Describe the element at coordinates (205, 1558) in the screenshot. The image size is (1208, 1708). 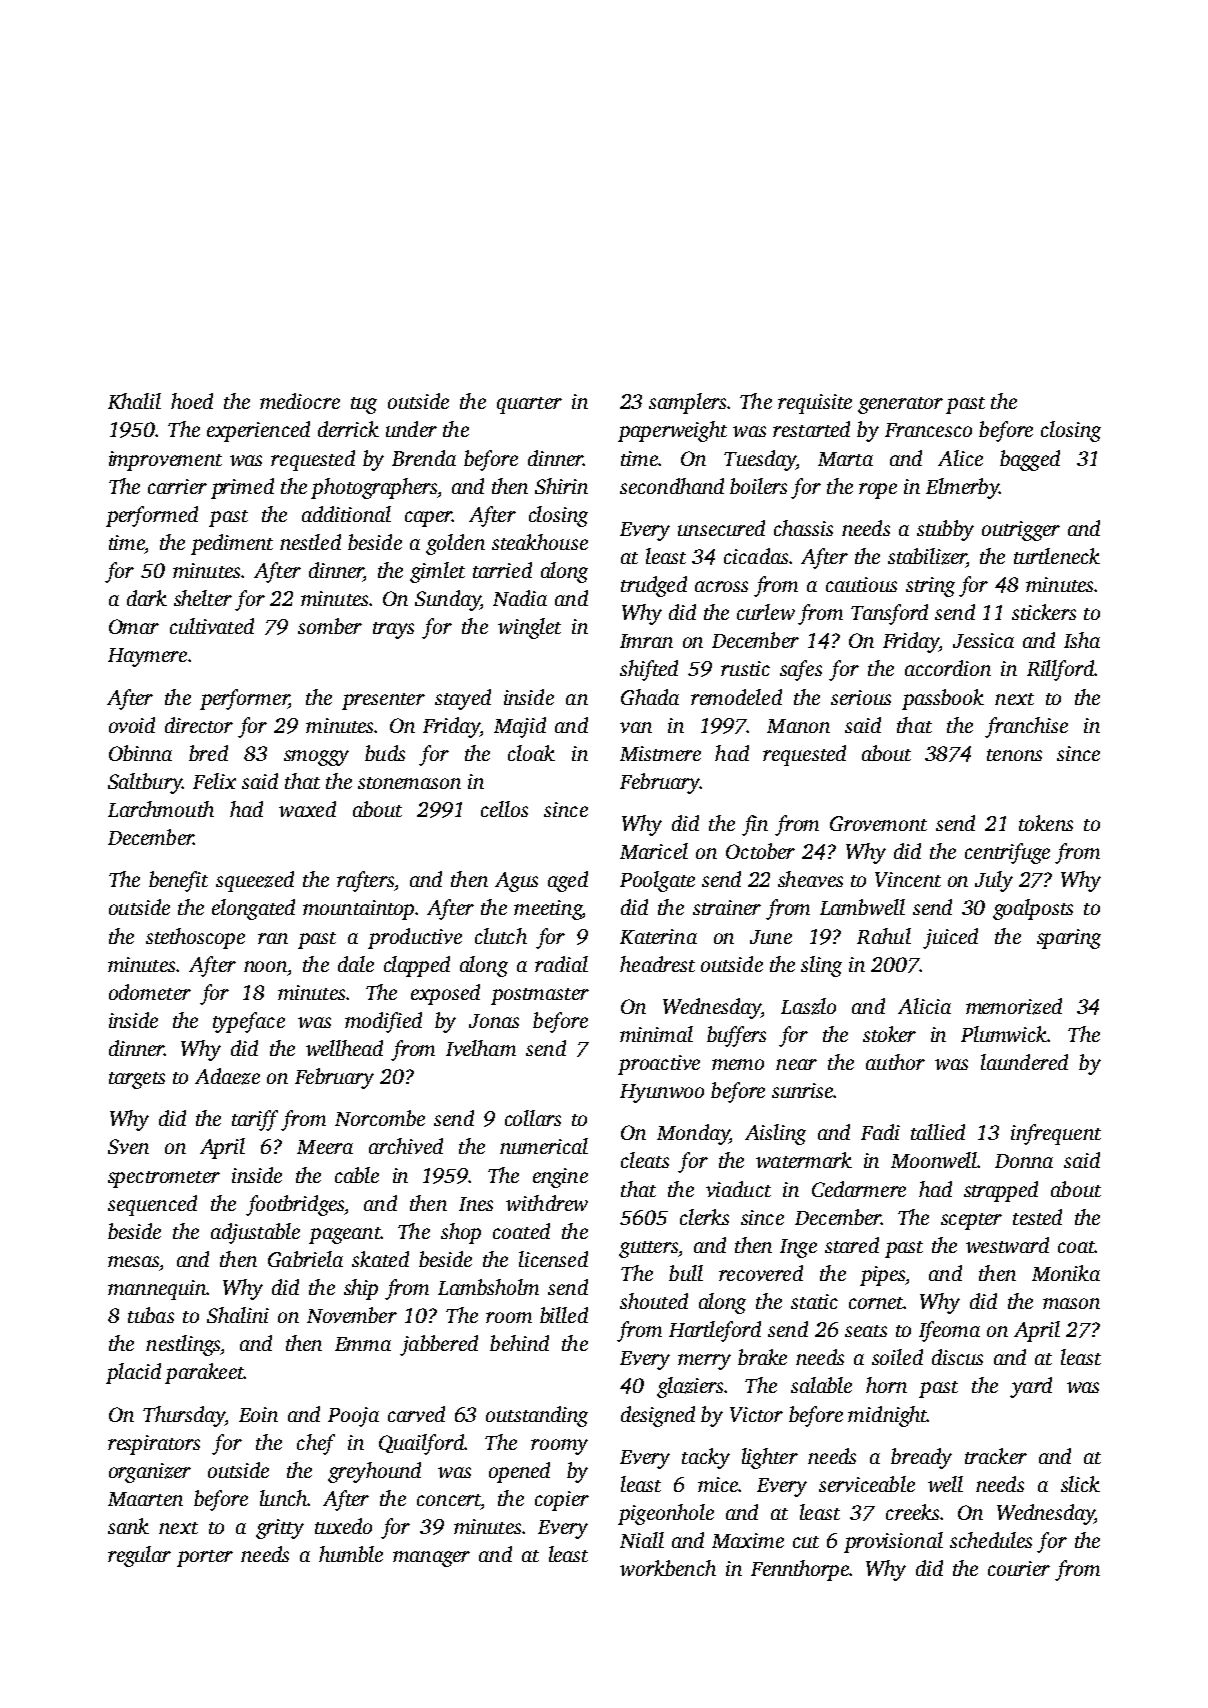
I see `porter` at that location.
